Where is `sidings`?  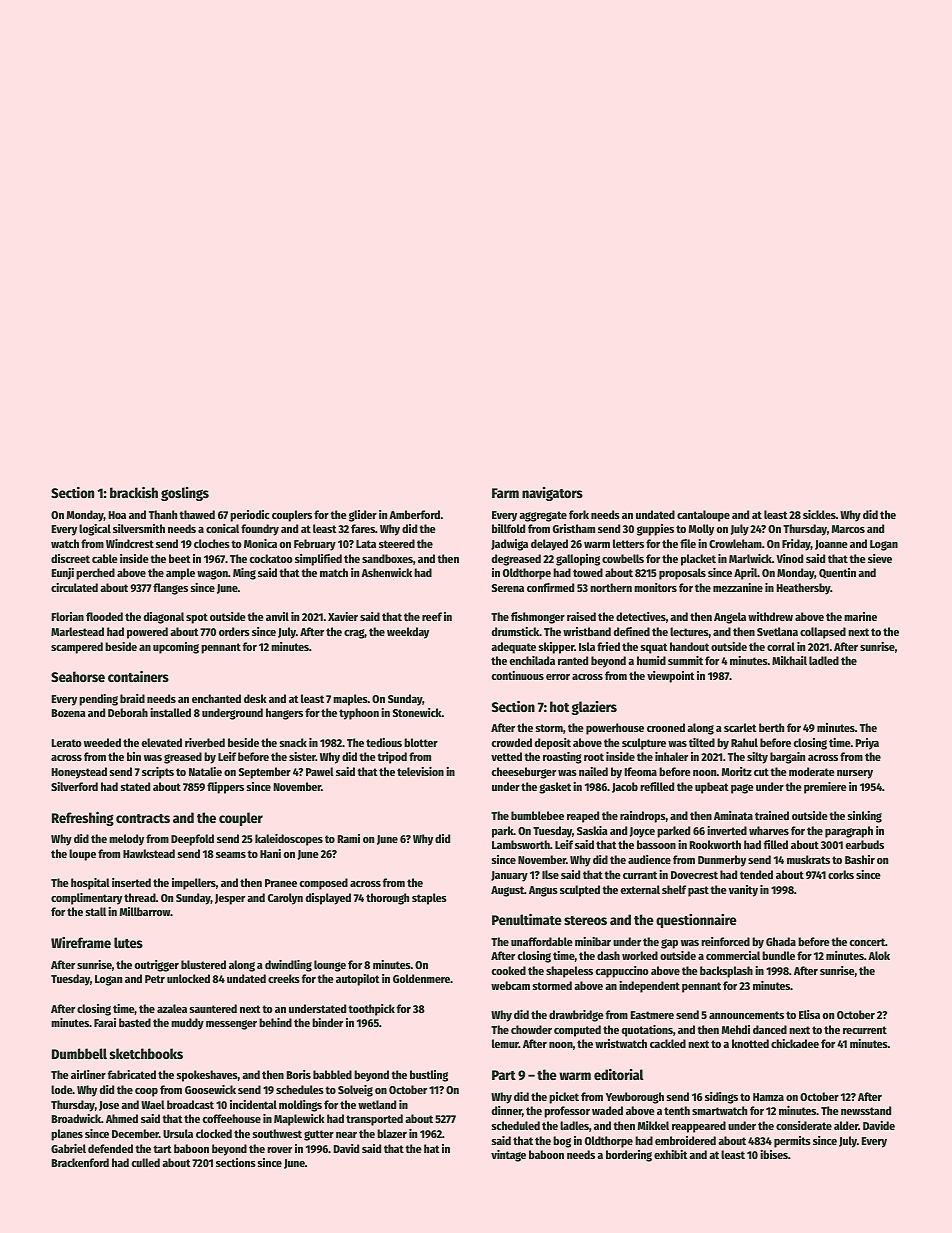 sidings is located at coordinates (721, 1098).
